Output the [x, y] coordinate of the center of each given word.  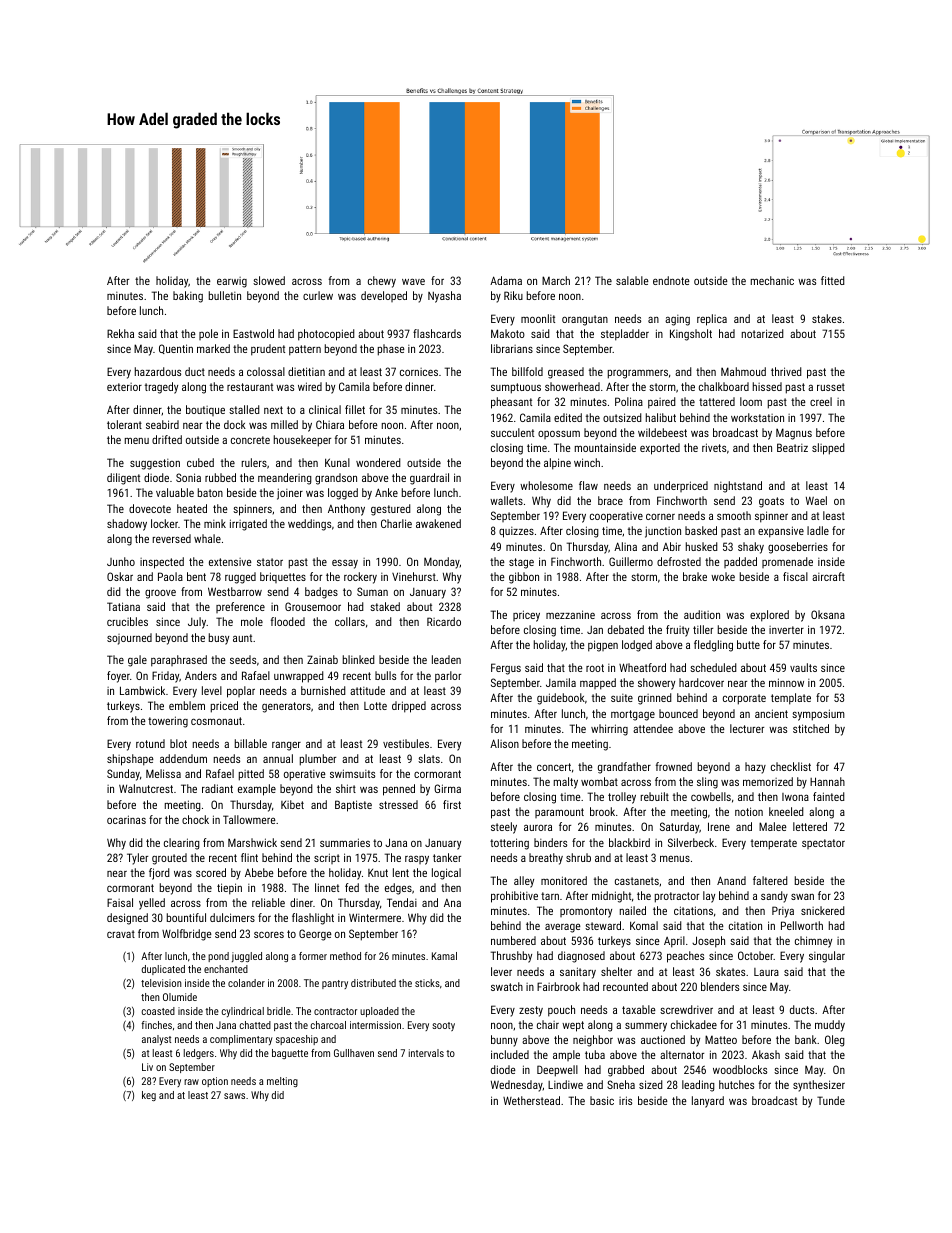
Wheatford [642, 667]
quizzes [516, 532]
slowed [269, 280]
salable [632, 280]
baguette [290, 1054]
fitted [833, 280]
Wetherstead [531, 1100]
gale [137, 661]
